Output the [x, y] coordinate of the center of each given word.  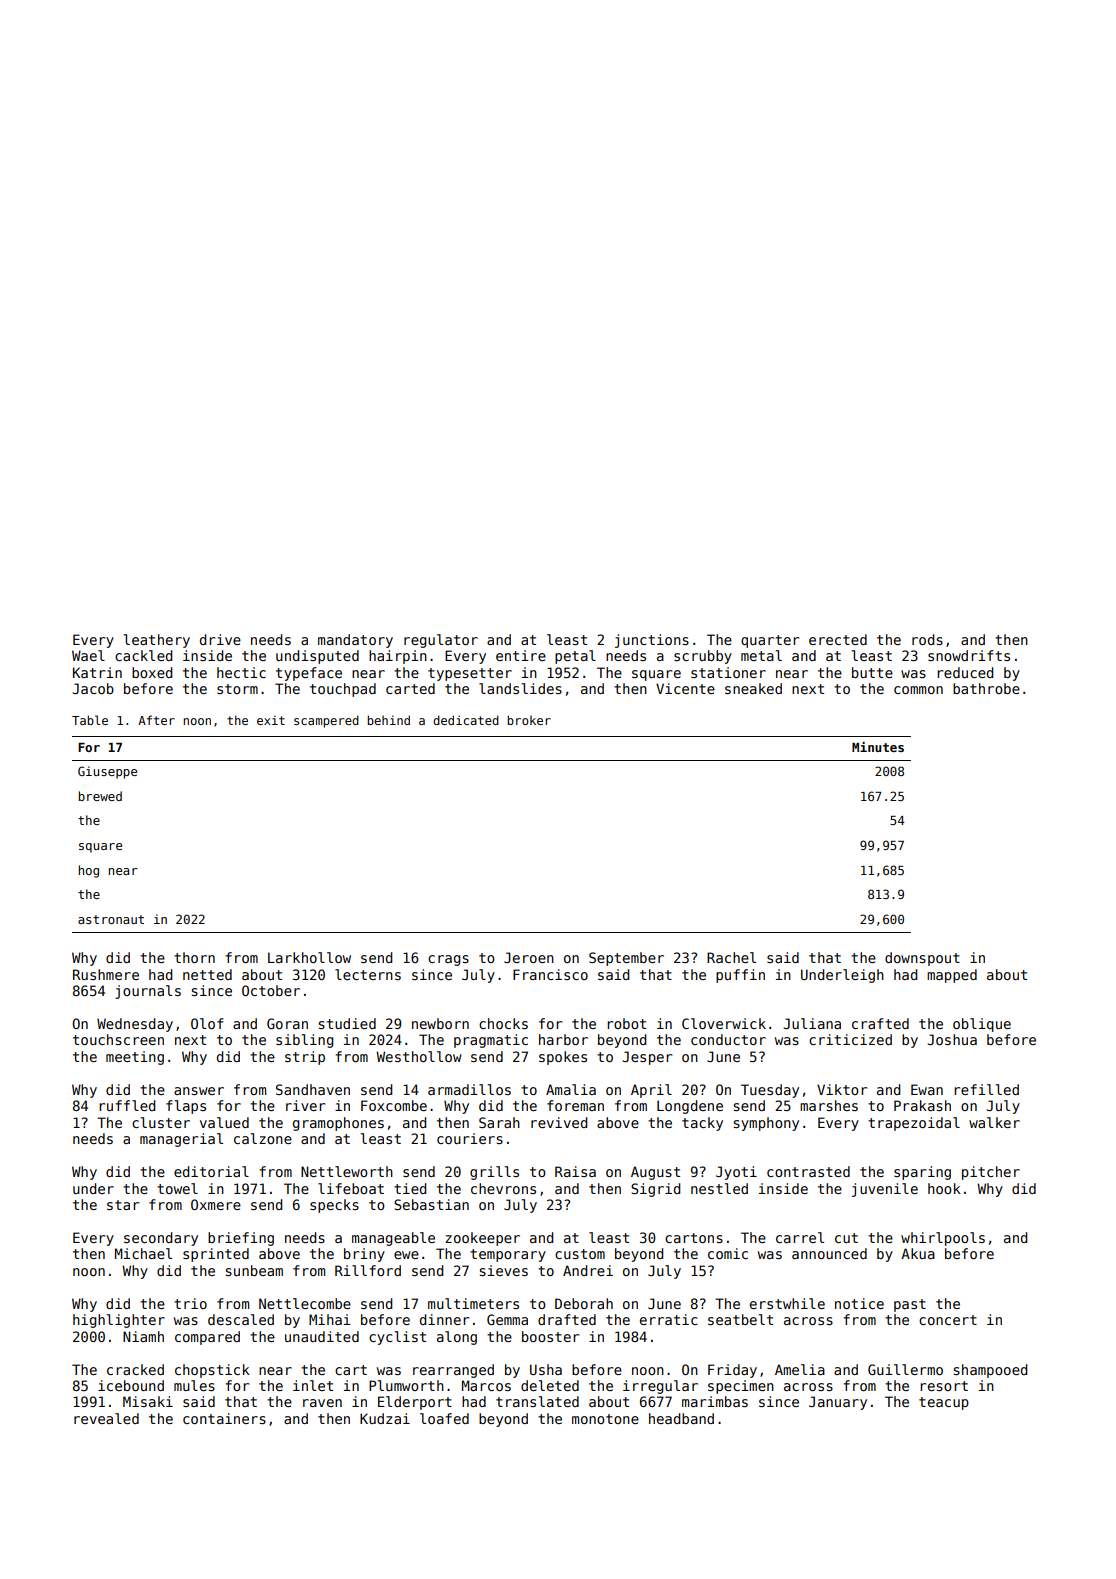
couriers [470, 1138]
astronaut [111, 919]
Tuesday [770, 1091]
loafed [444, 1418]
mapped [952, 976]
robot [626, 1023]
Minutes [878, 747]
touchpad [343, 690]
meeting [135, 1058]
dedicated [466, 720]
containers [224, 1418]
